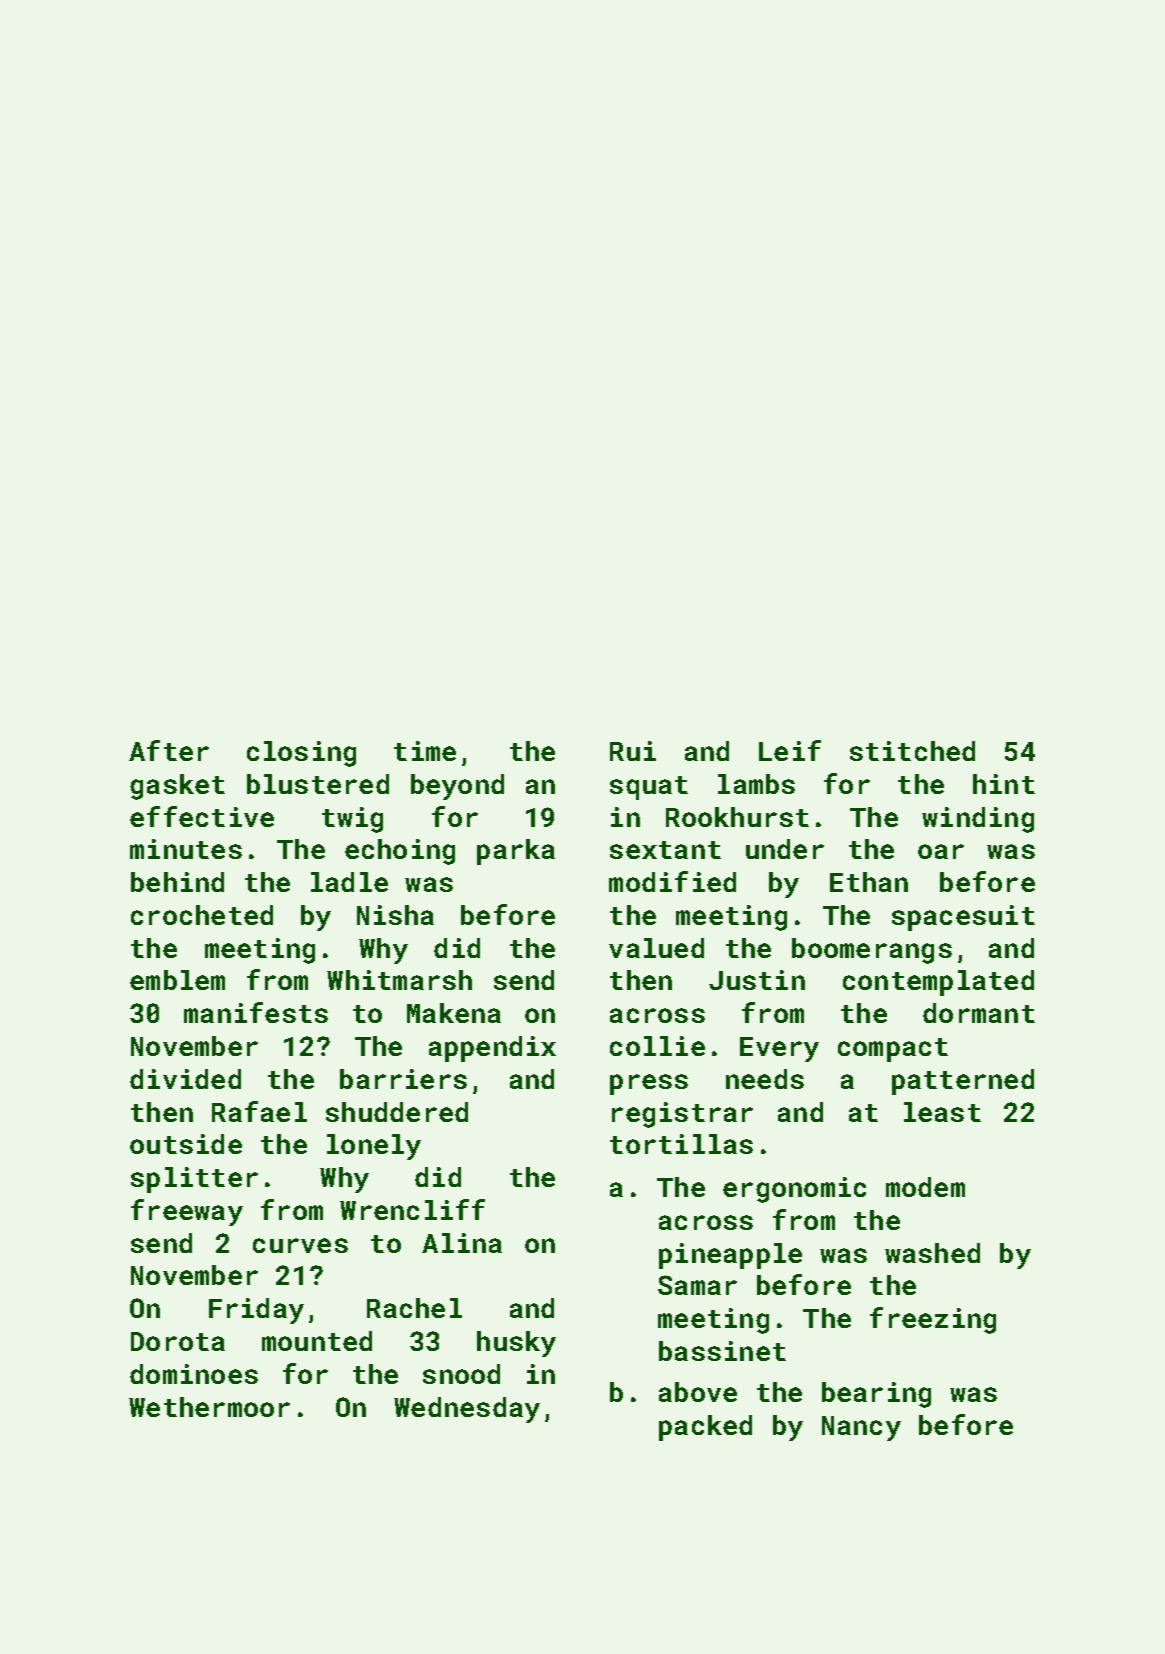 The height and width of the screenshot is (1654, 1165). What do you see at coordinates (467, 1410) in the screenshot?
I see `Wednesday` at bounding box center [467, 1410].
